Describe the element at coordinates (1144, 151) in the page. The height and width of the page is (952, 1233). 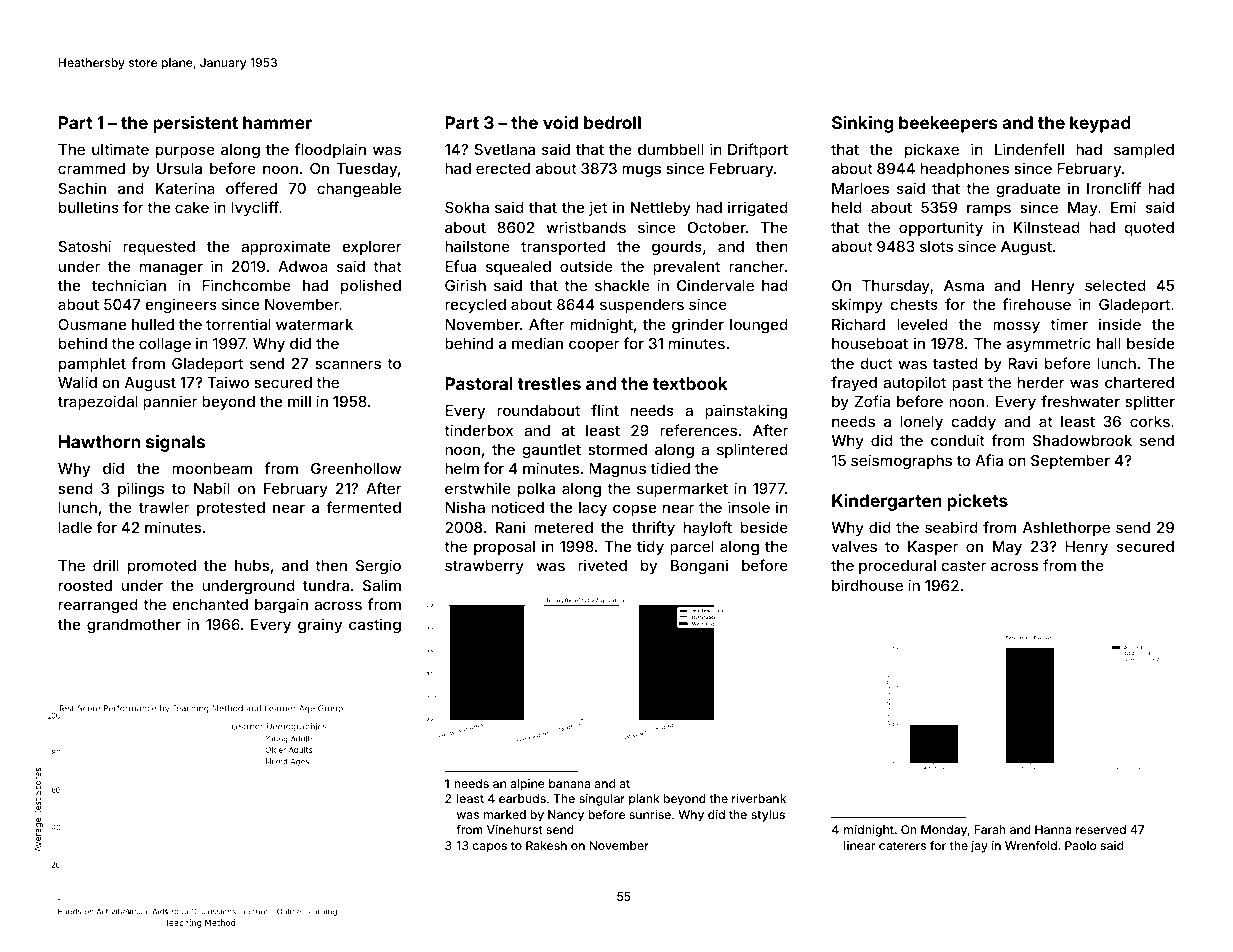
I see `sampled` at that location.
